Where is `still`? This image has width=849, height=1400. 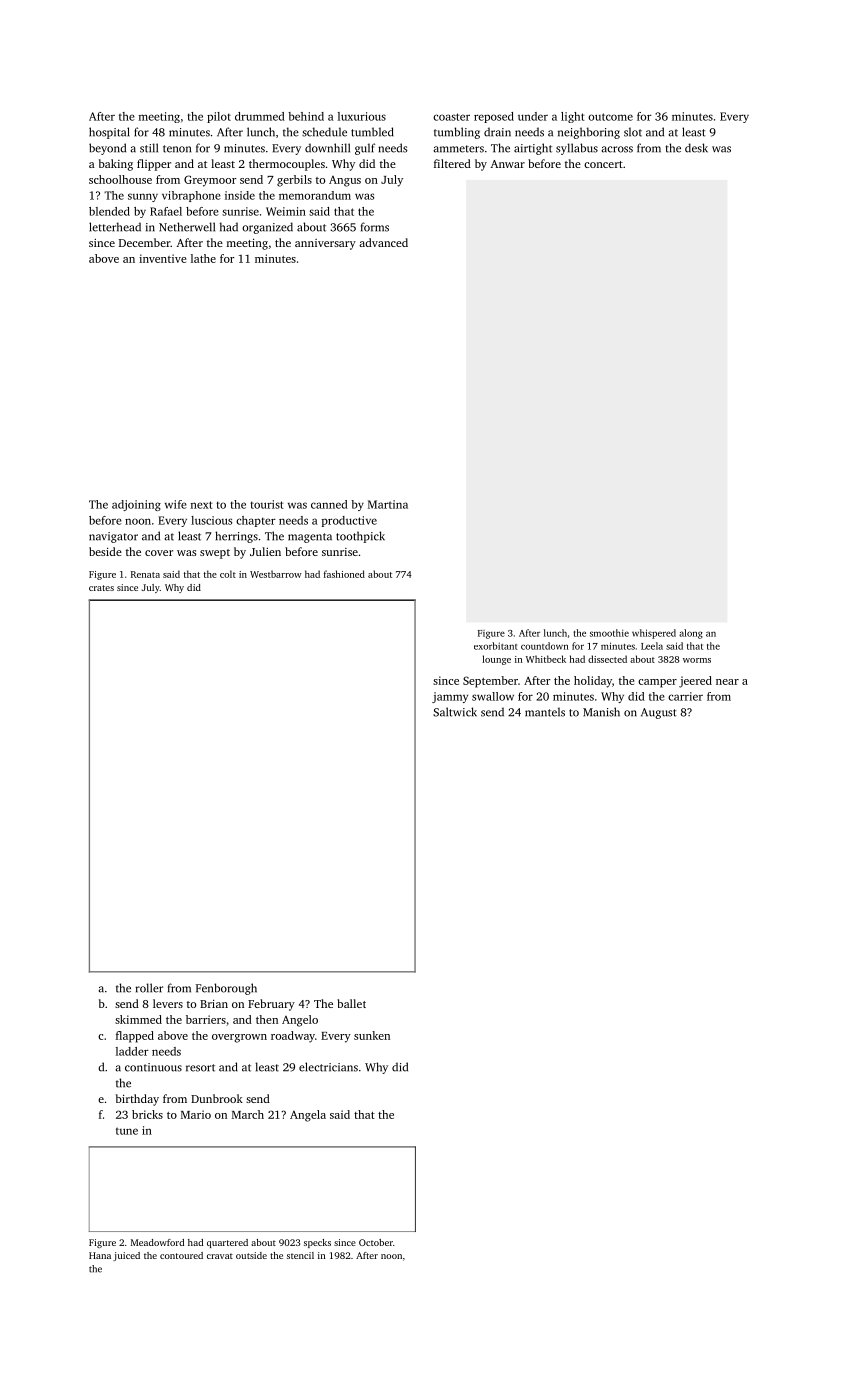 still is located at coordinates (149, 148).
